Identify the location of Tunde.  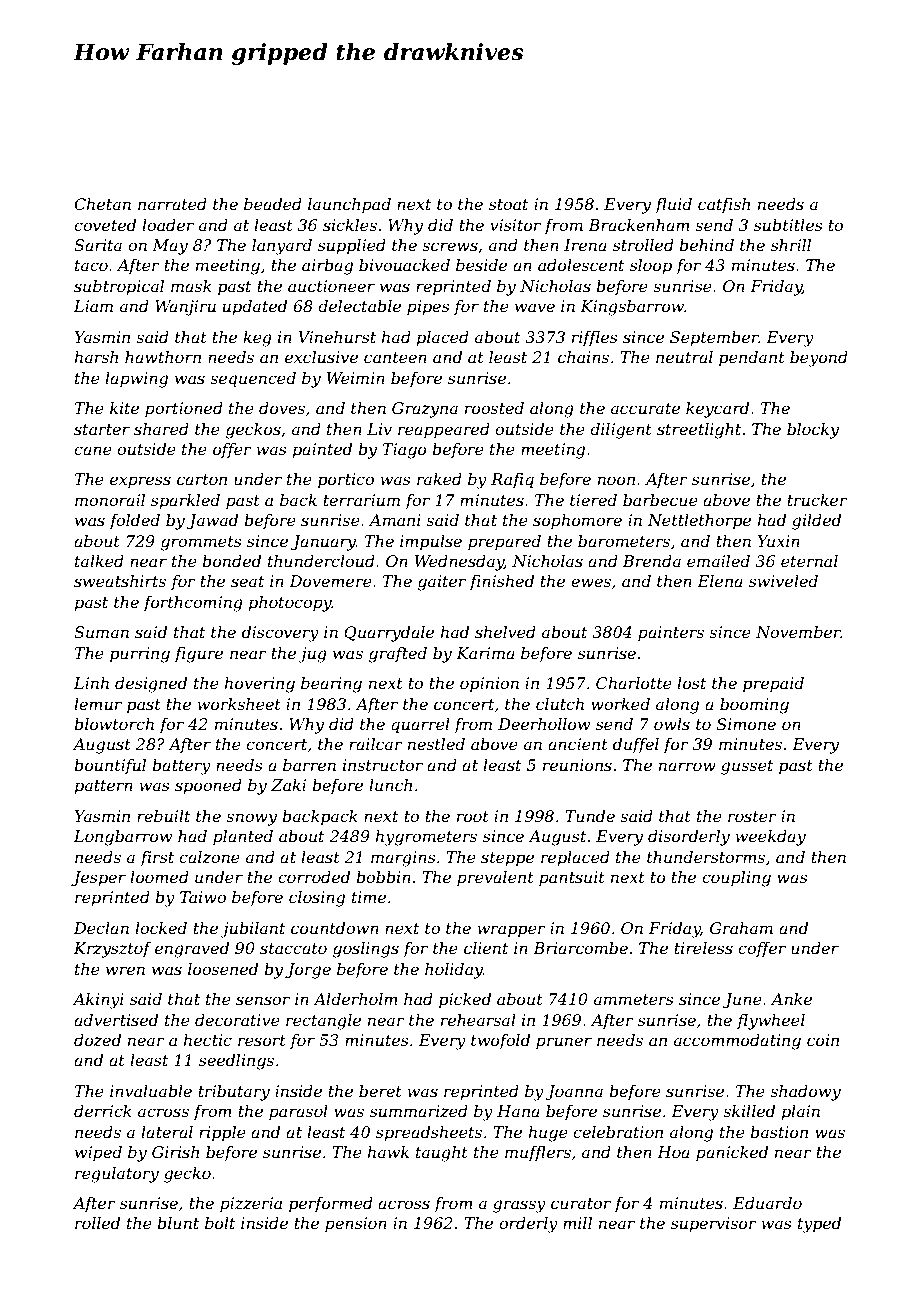
(590, 816).
